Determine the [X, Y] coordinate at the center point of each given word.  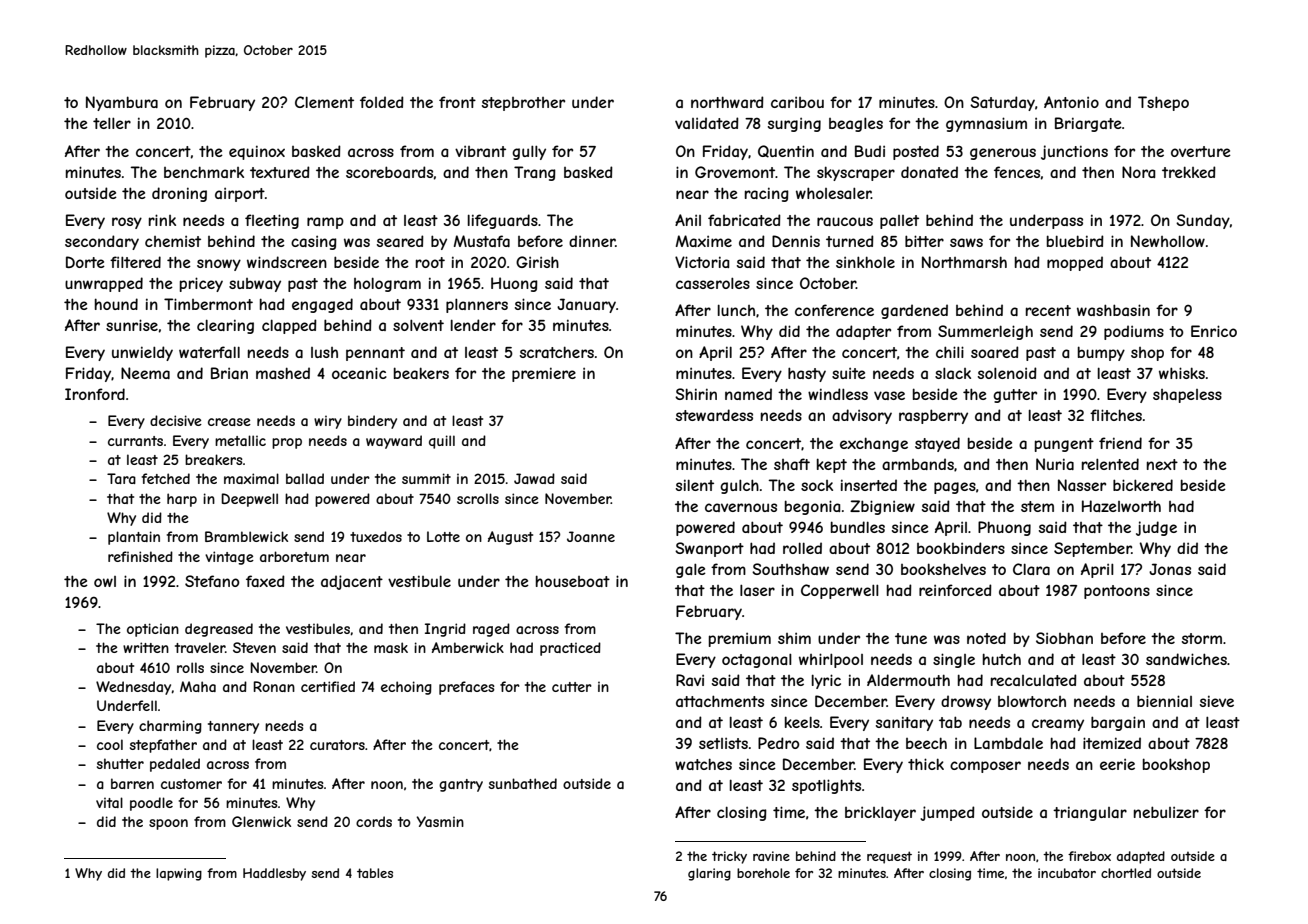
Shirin [696, 394]
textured [280, 172]
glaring [709, 874]
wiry [328, 422]
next [1162, 464]
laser [757, 590]
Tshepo [1163, 103]
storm [1202, 638]
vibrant [480, 151]
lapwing [179, 874]
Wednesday [134, 688]
